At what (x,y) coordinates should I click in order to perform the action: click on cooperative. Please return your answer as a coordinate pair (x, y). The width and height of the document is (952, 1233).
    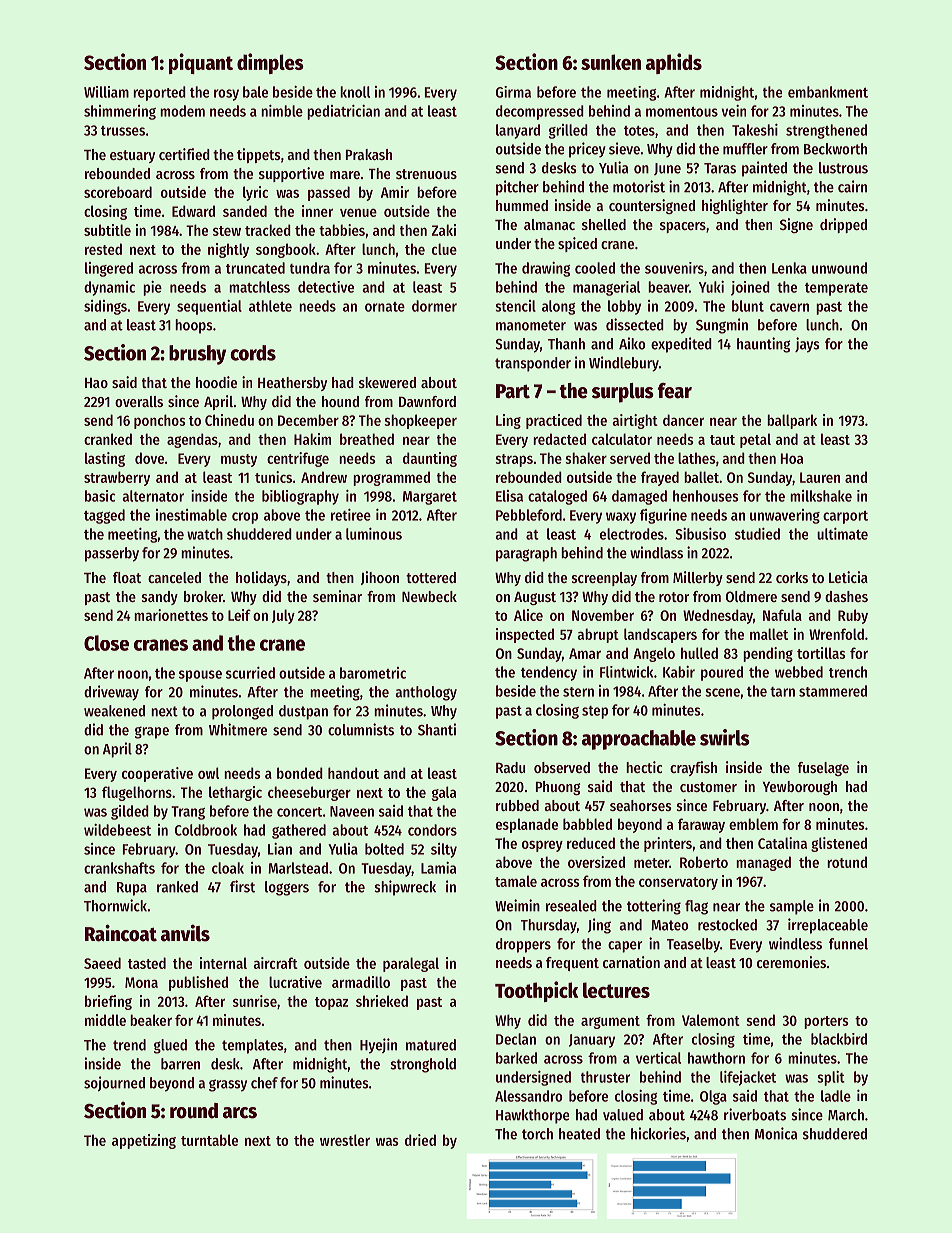
    Looking at the image, I should click on (157, 774).
